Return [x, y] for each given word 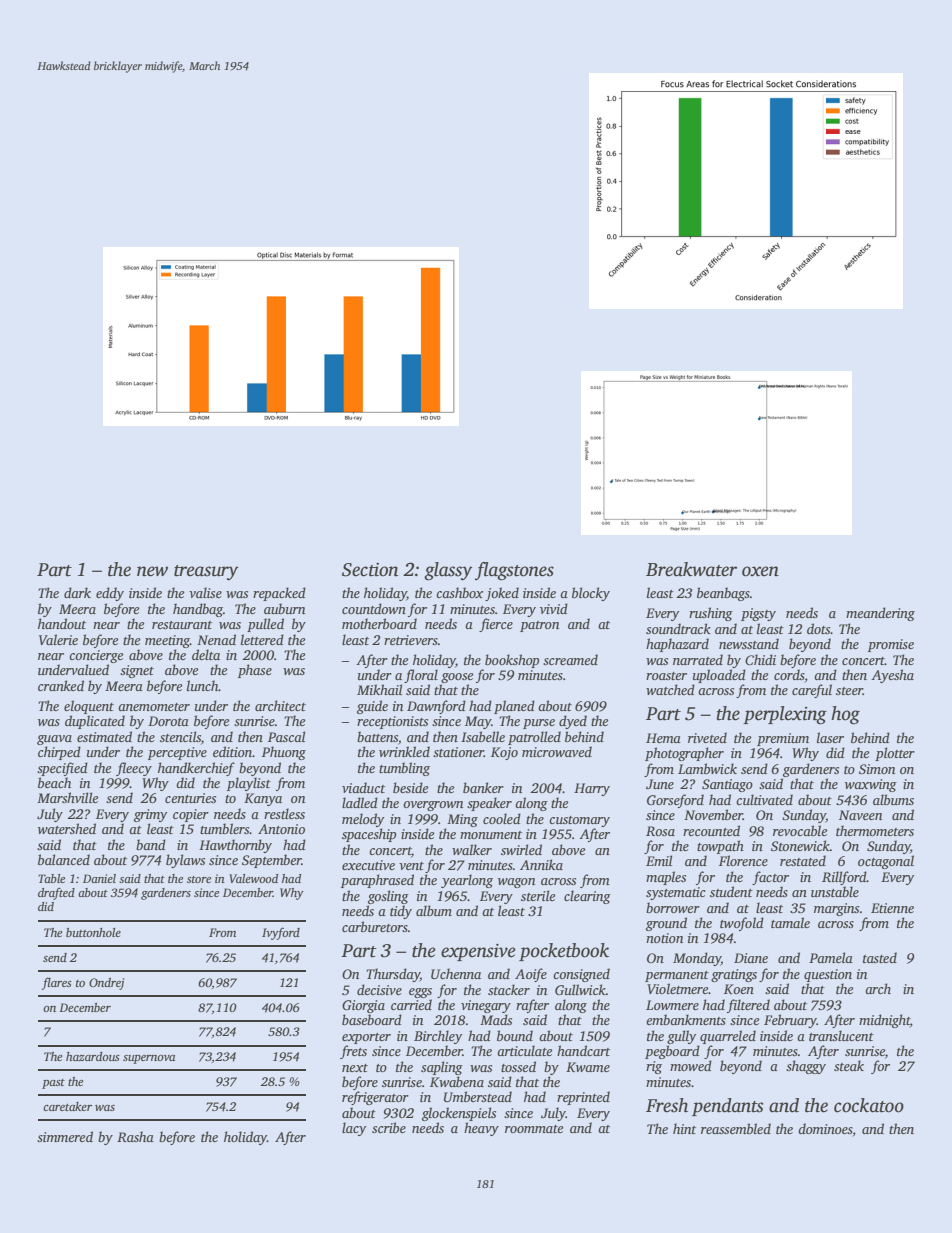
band [151, 844]
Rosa [660, 831]
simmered [65, 1136]
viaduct [363, 787]
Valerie [58, 639]
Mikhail [379, 689]
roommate [534, 1129]
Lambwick [707, 768]
